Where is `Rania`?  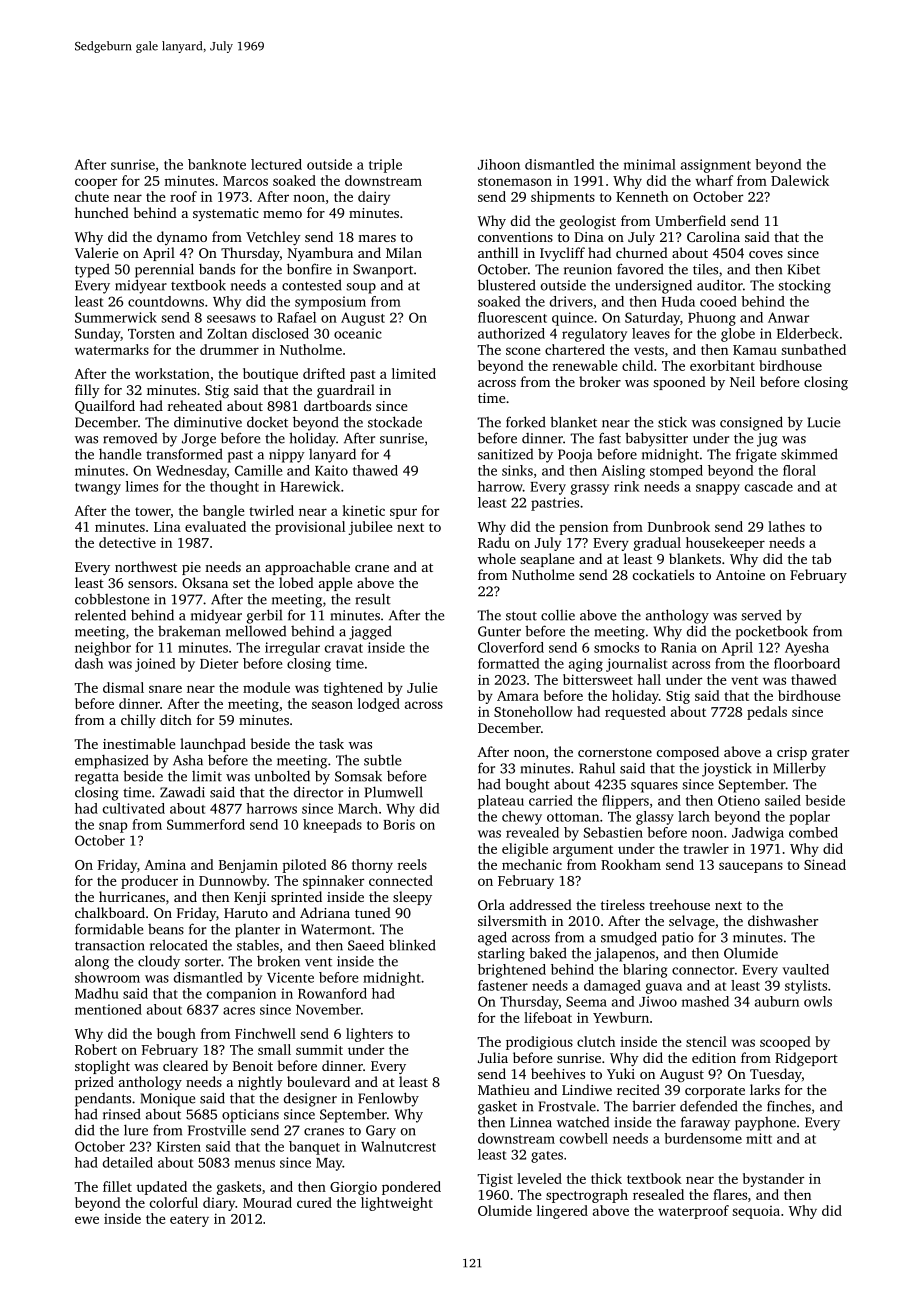 Rania is located at coordinates (679, 647).
